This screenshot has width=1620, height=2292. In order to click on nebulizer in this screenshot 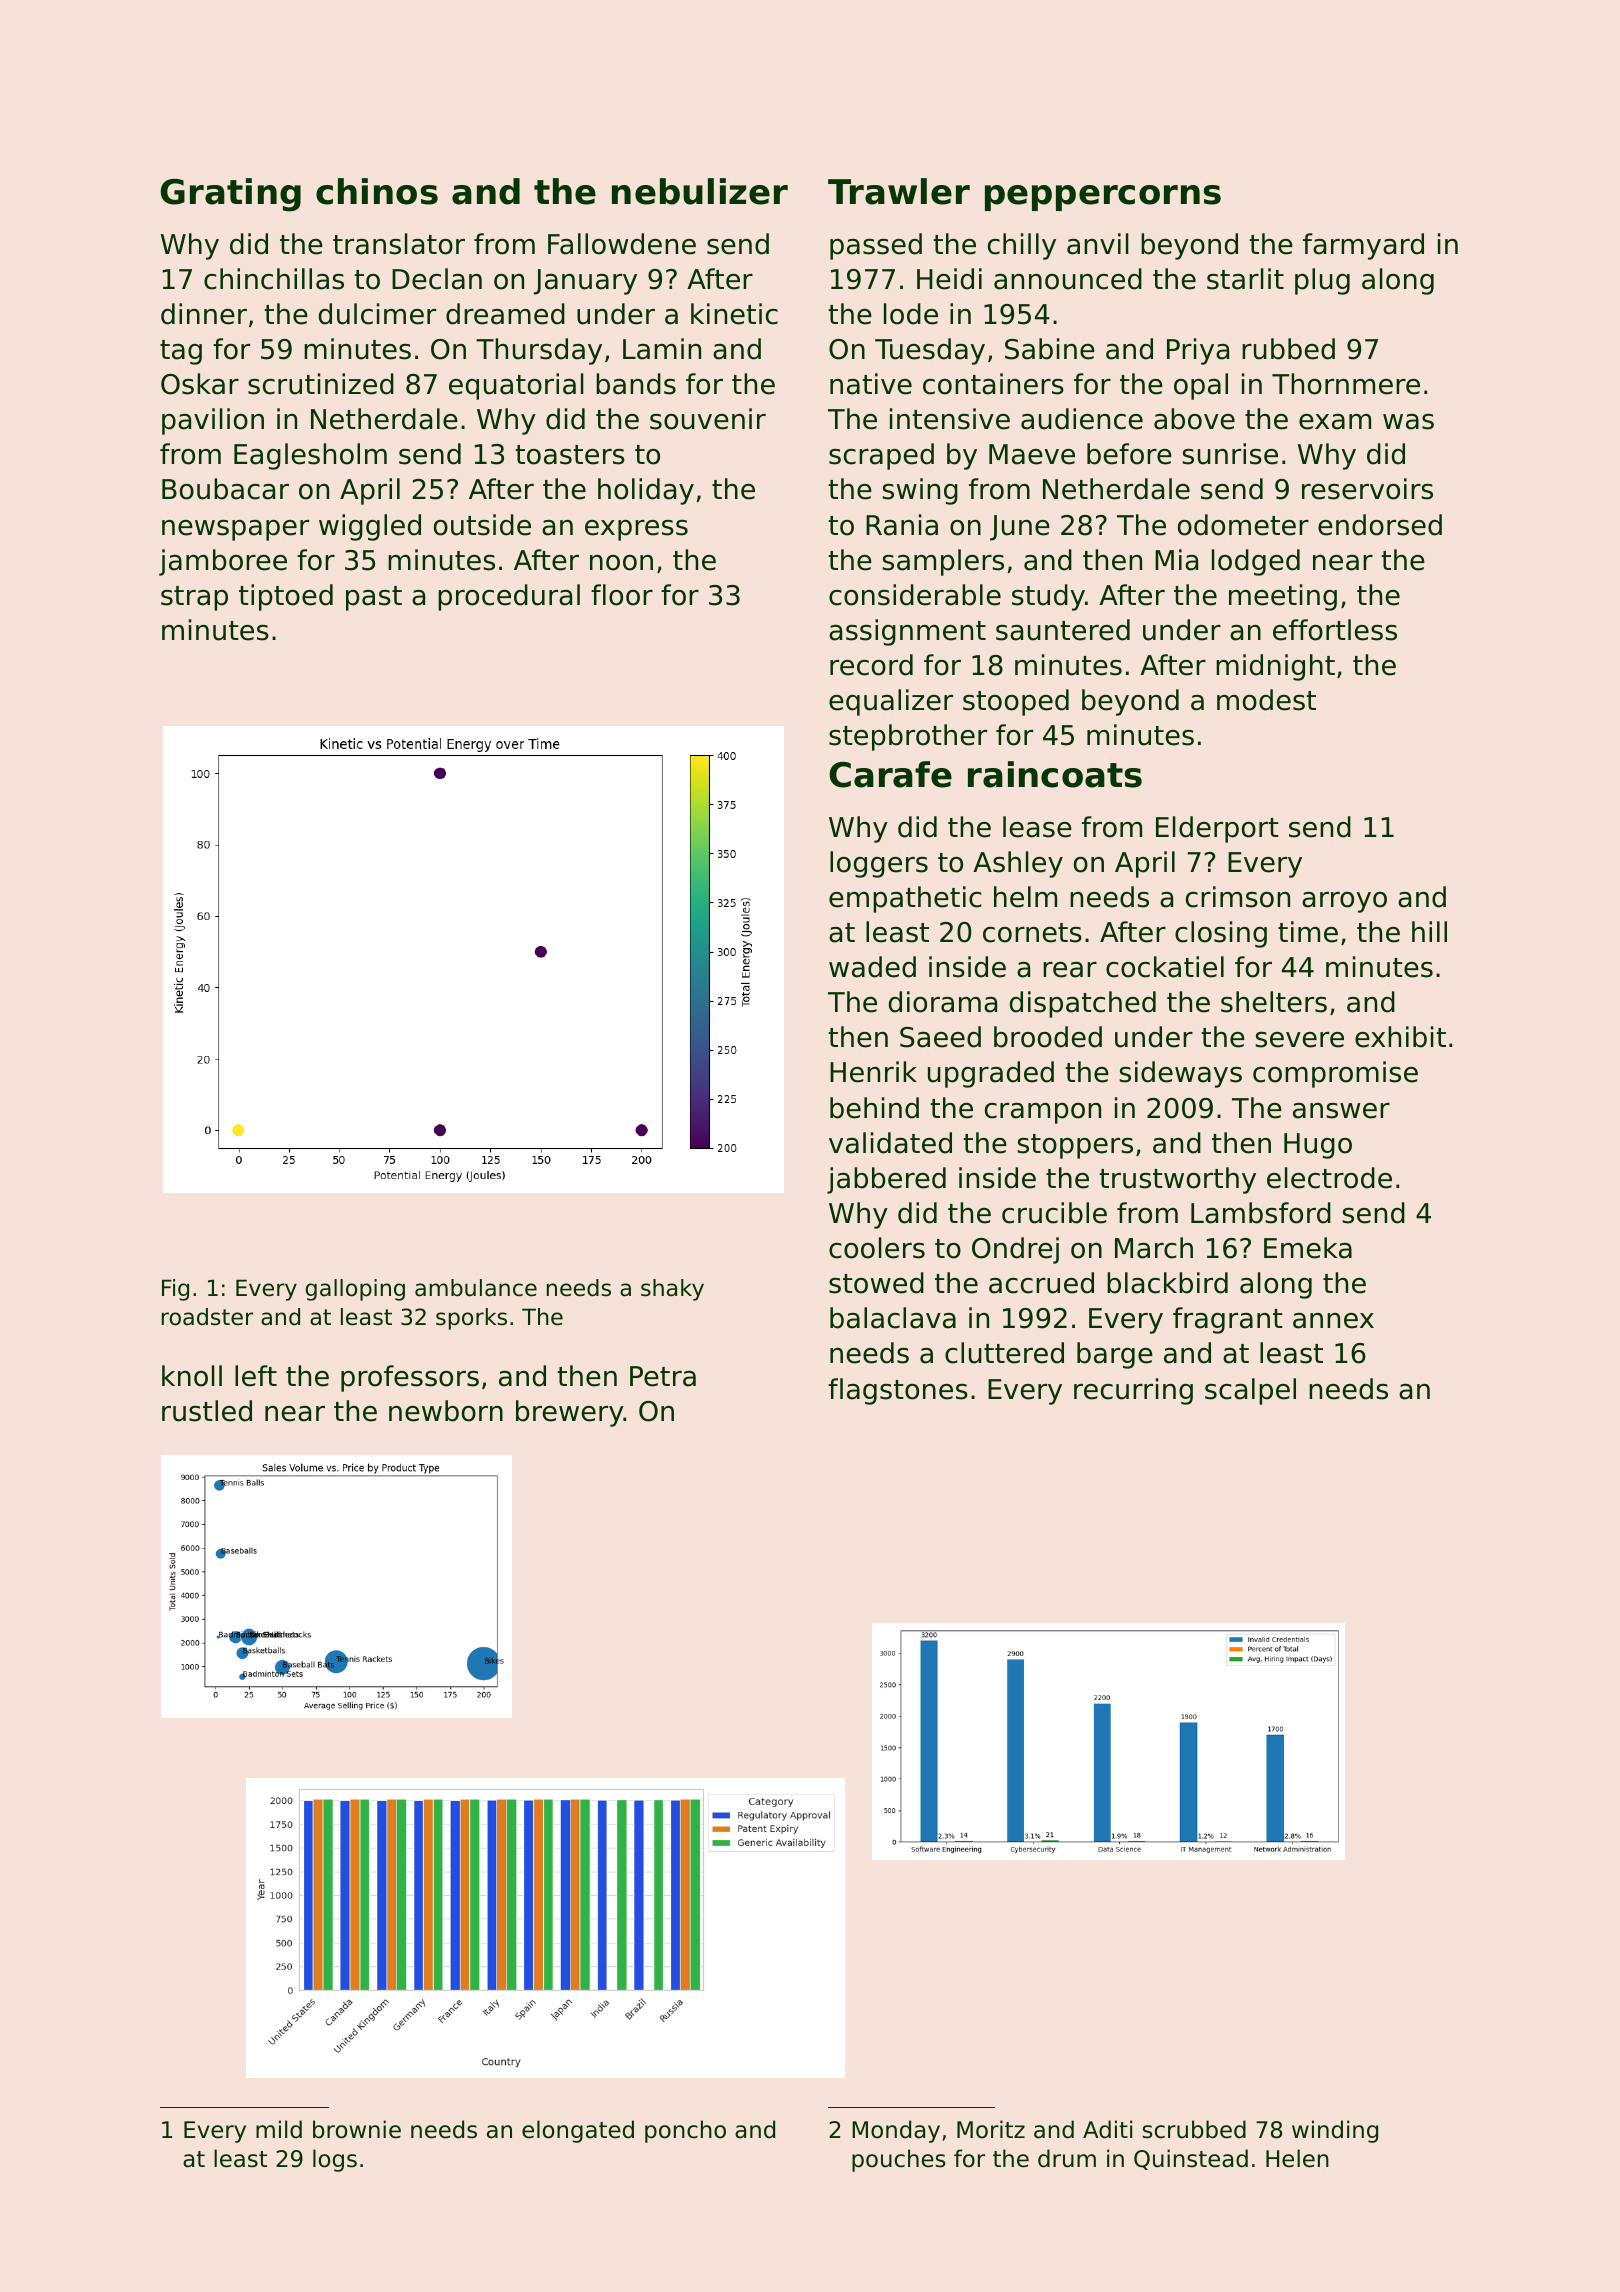, I will do `click(700, 191)`.
